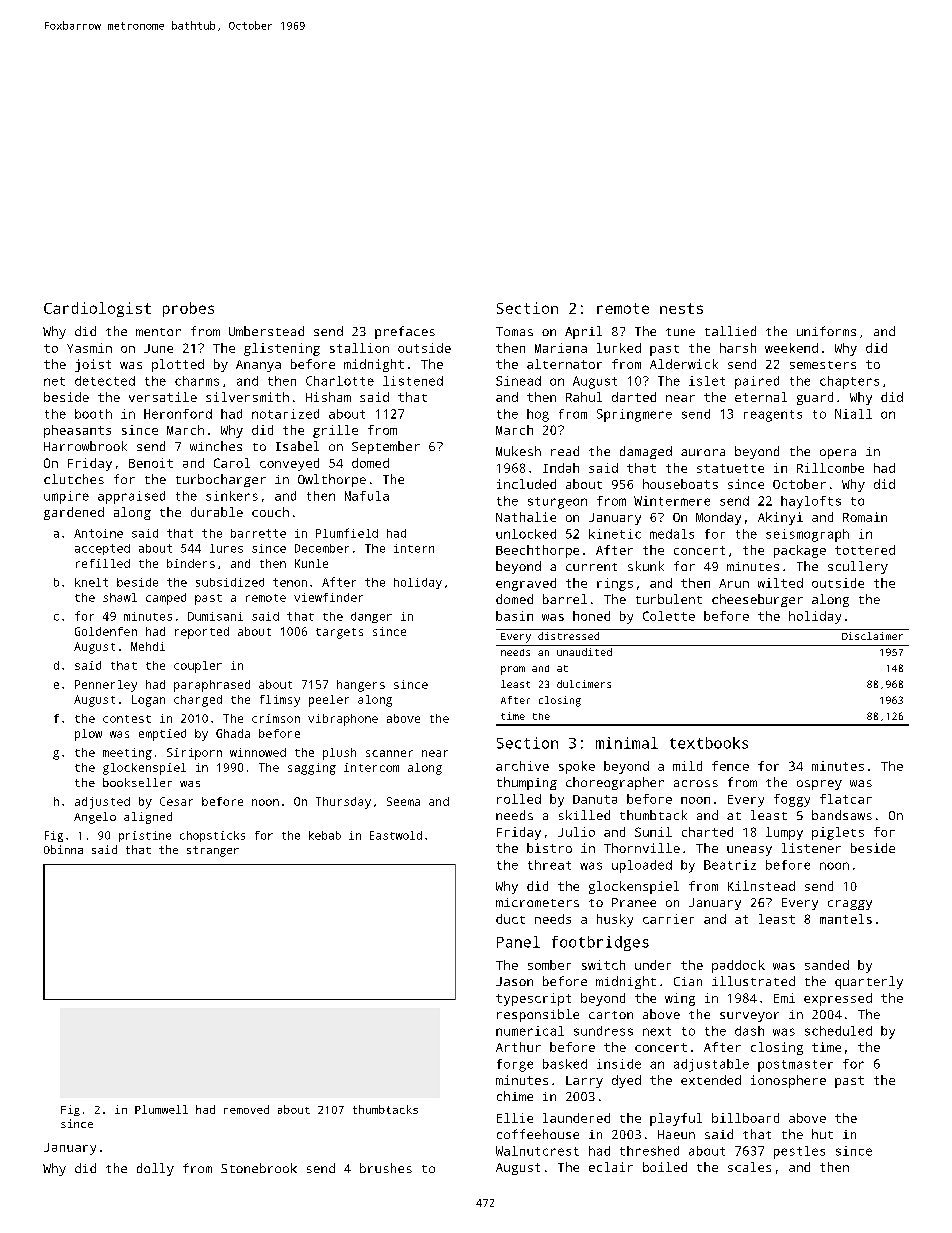 The height and width of the image is (1233, 952). I want to click on versatile, so click(163, 397).
